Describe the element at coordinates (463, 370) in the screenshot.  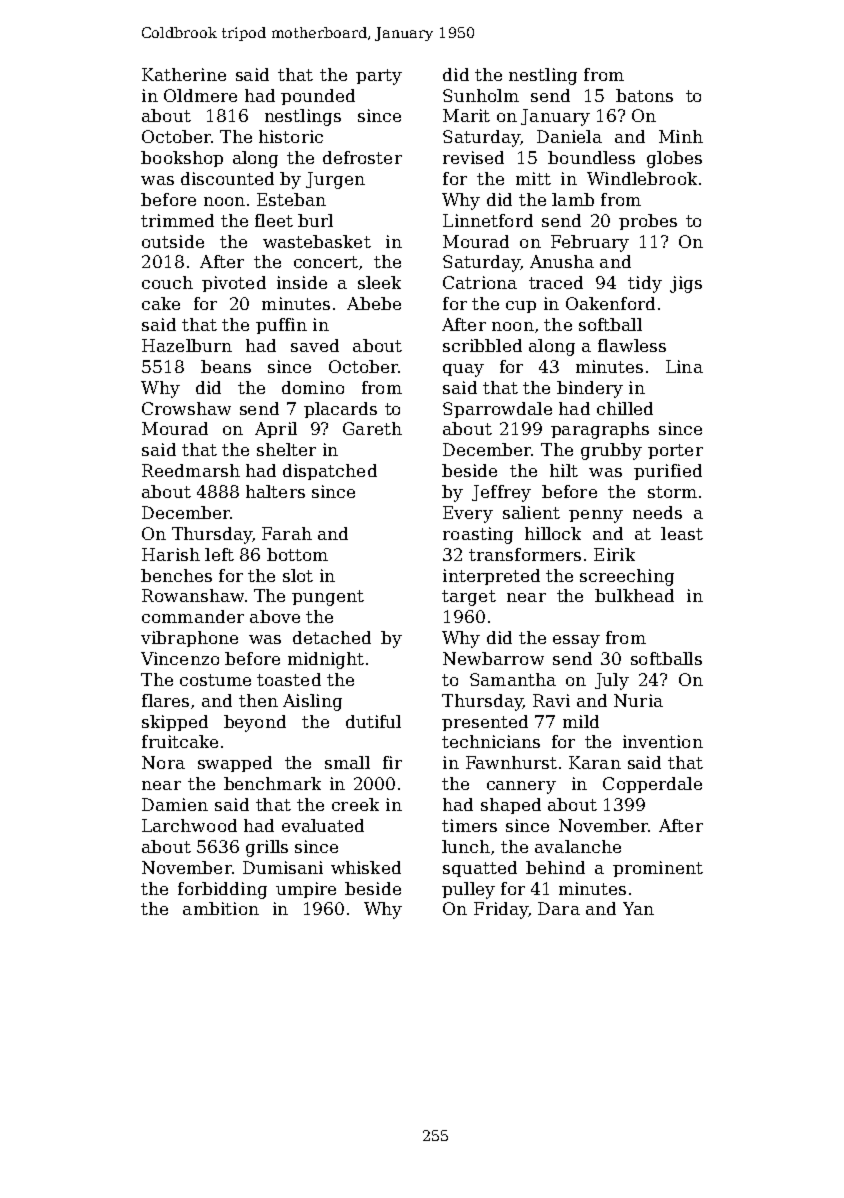
I see `quay` at that location.
